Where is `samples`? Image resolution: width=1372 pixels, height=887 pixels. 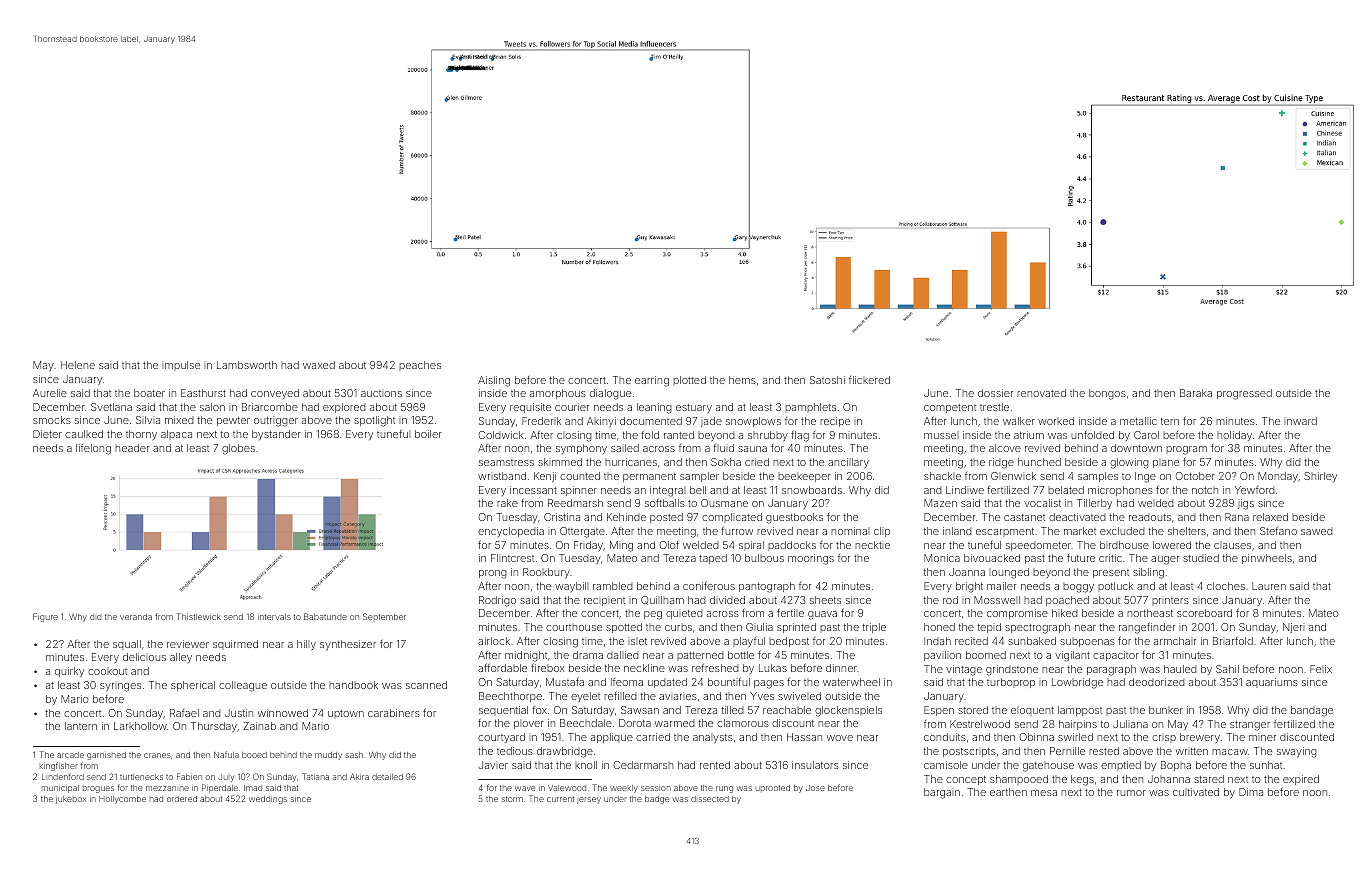 samples is located at coordinates (1098, 477).
